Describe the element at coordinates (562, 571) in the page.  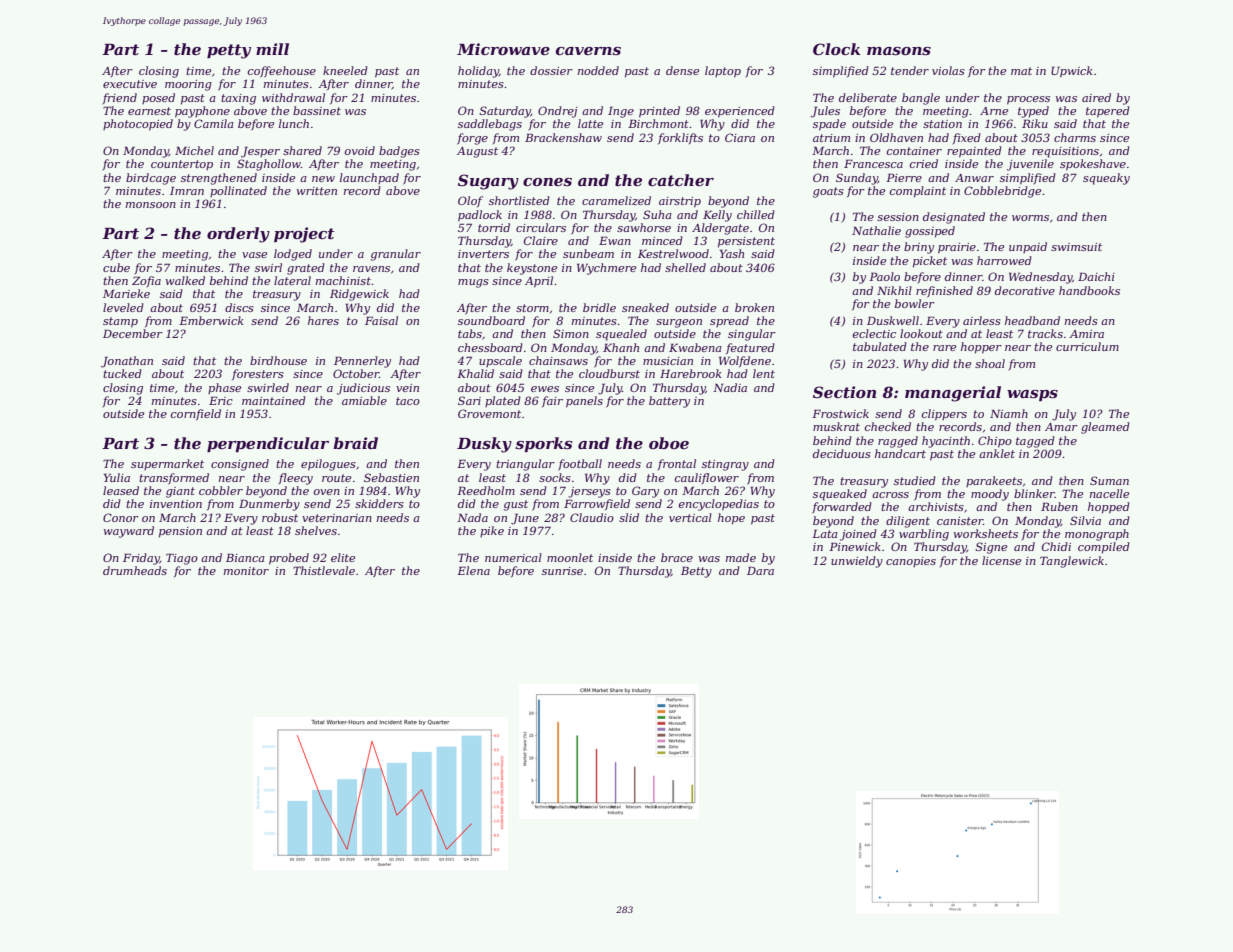
I see `sunrise` at that location.
